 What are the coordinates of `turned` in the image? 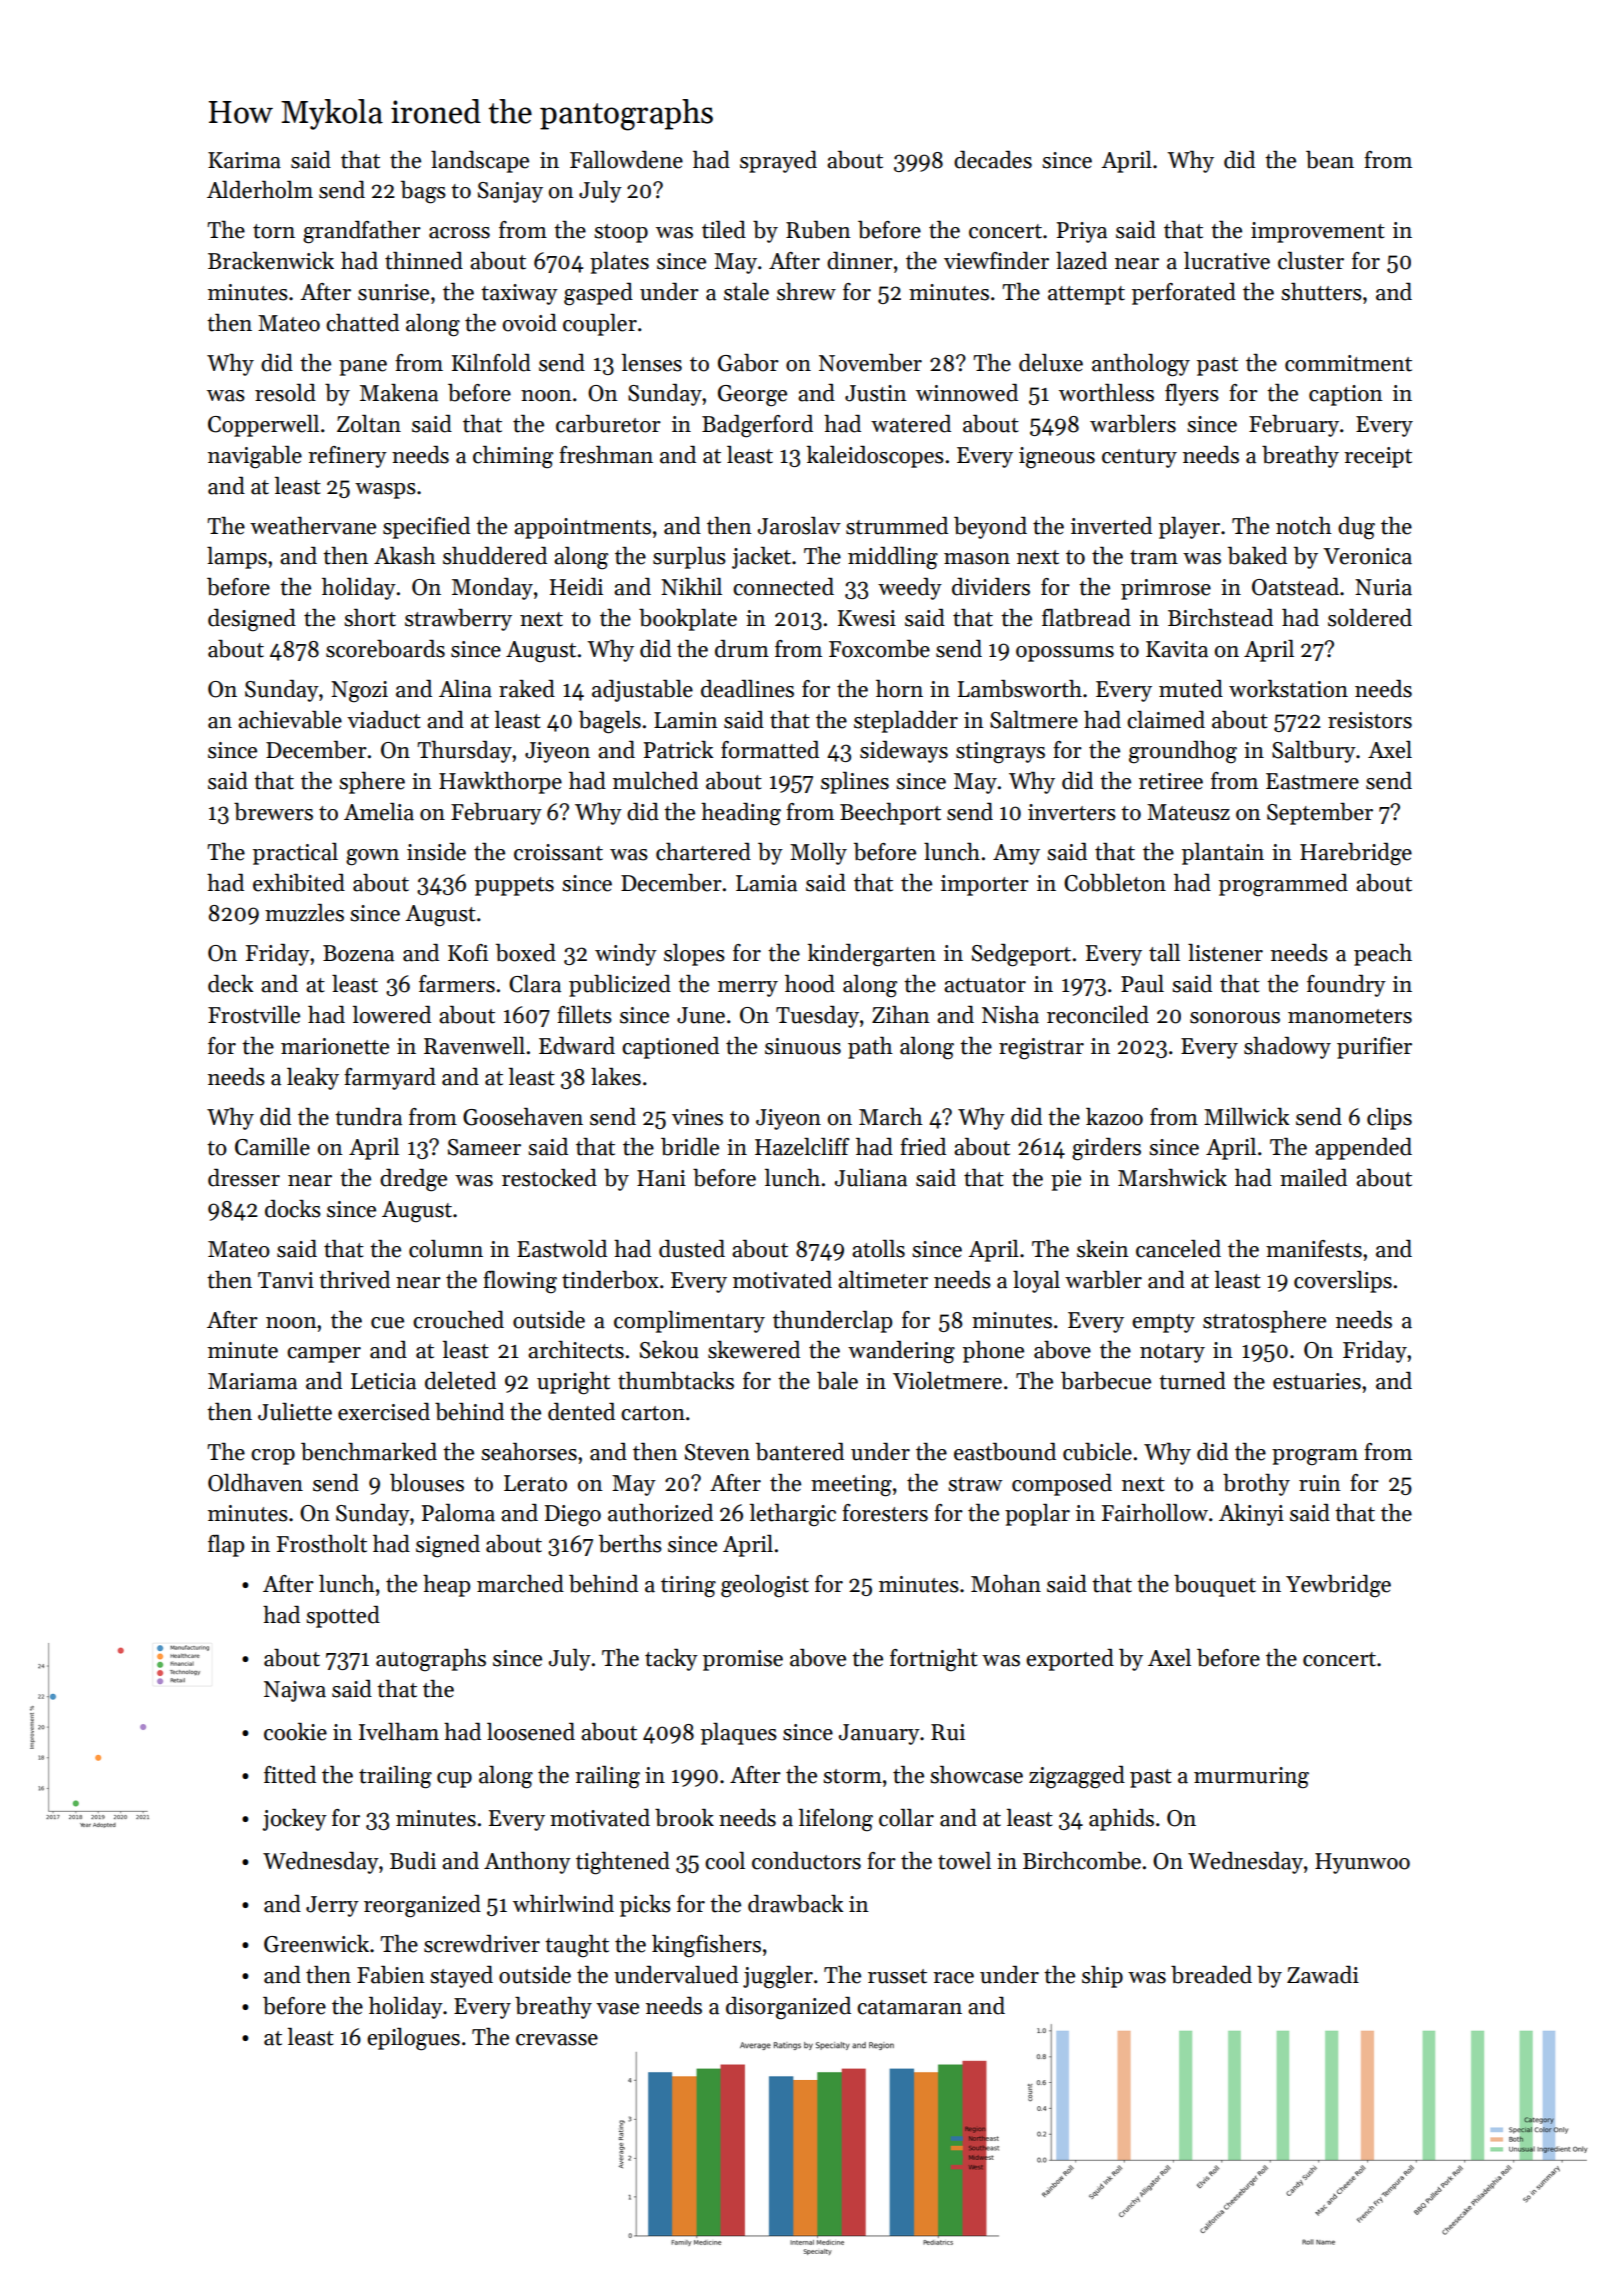 It's located at (1192, 1381).
